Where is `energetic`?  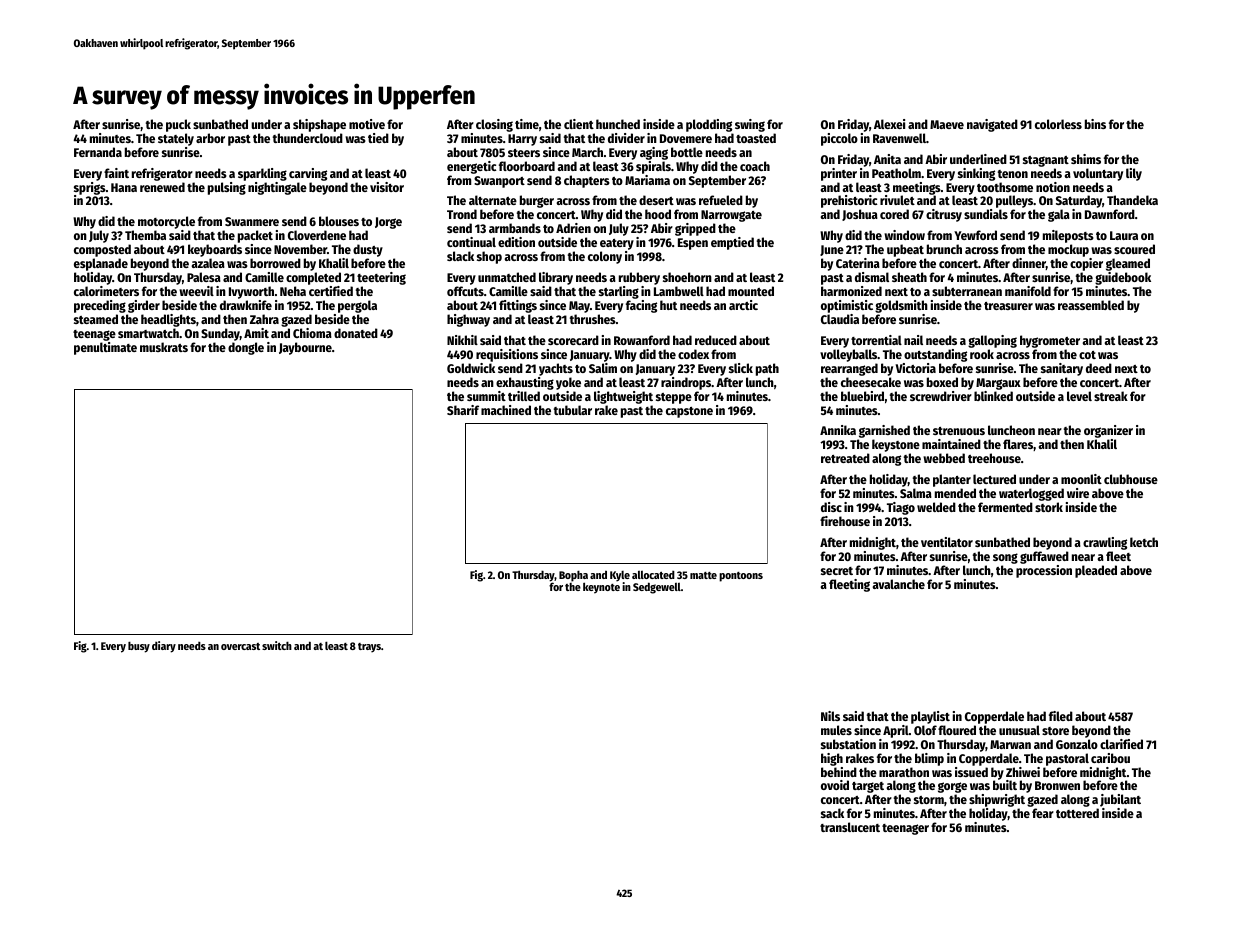
energetic is located at coordinates (471, 167).
